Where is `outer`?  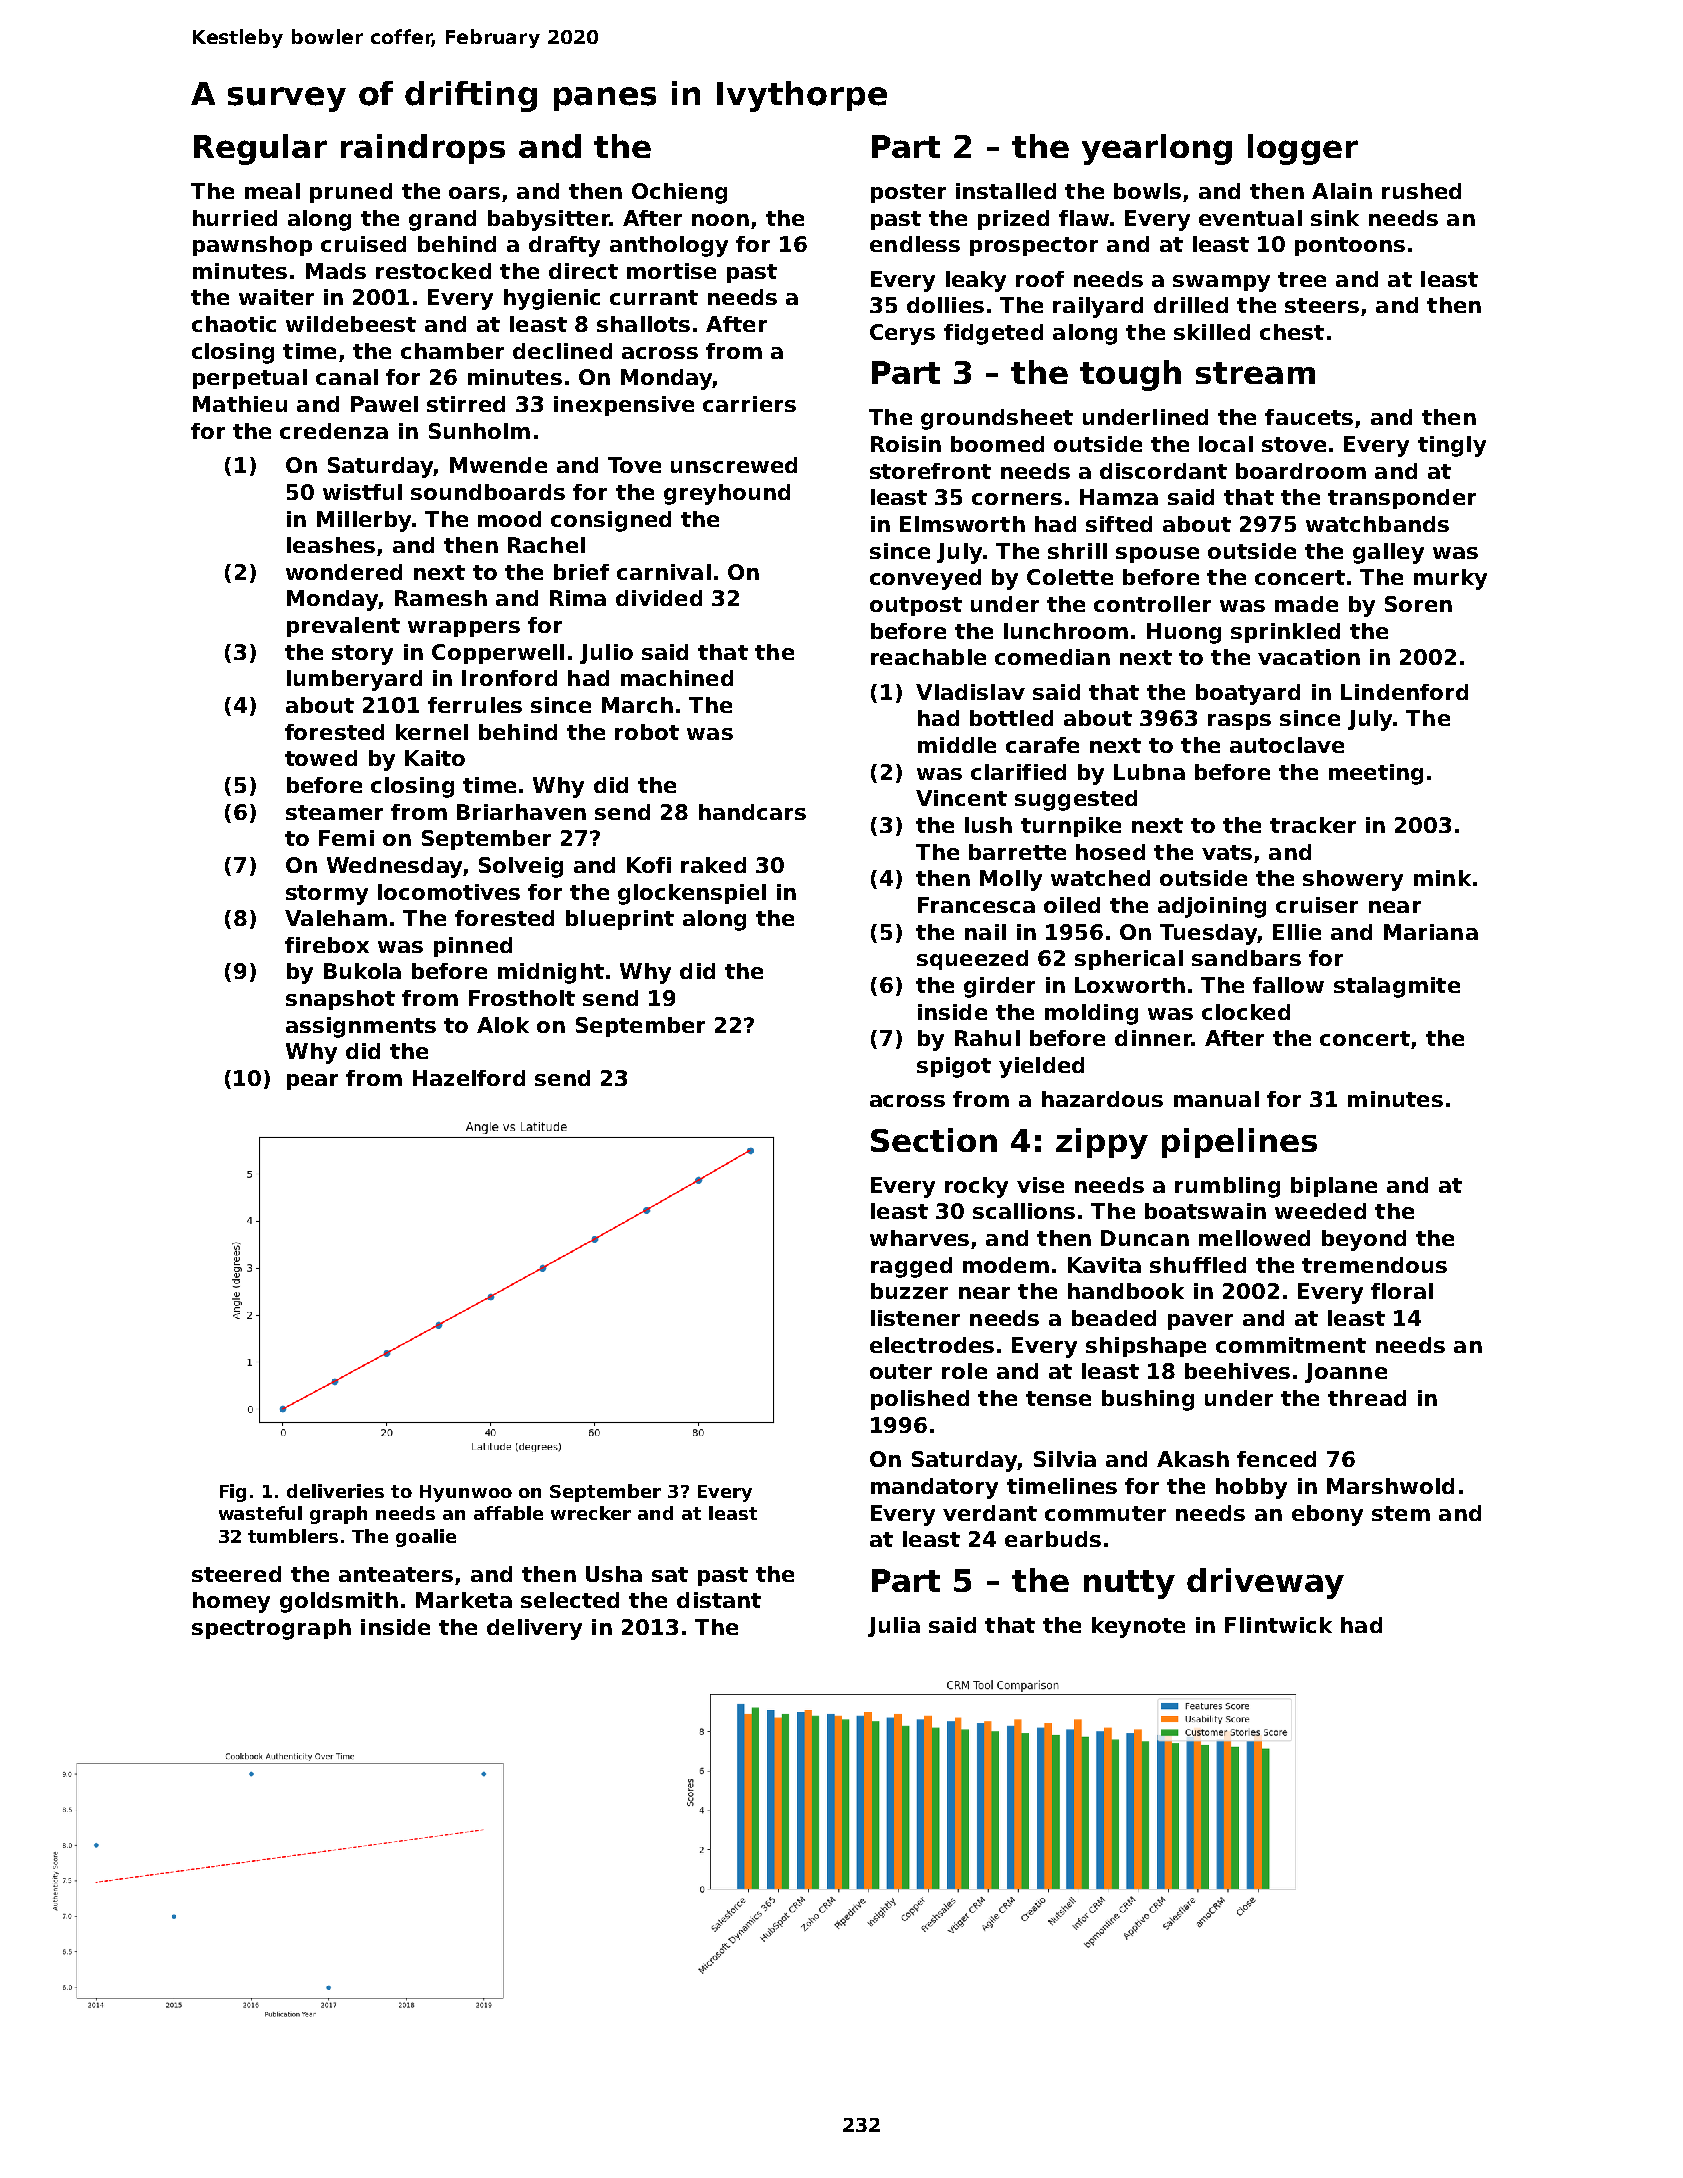 outer is located at coordinates (901, 1371).
